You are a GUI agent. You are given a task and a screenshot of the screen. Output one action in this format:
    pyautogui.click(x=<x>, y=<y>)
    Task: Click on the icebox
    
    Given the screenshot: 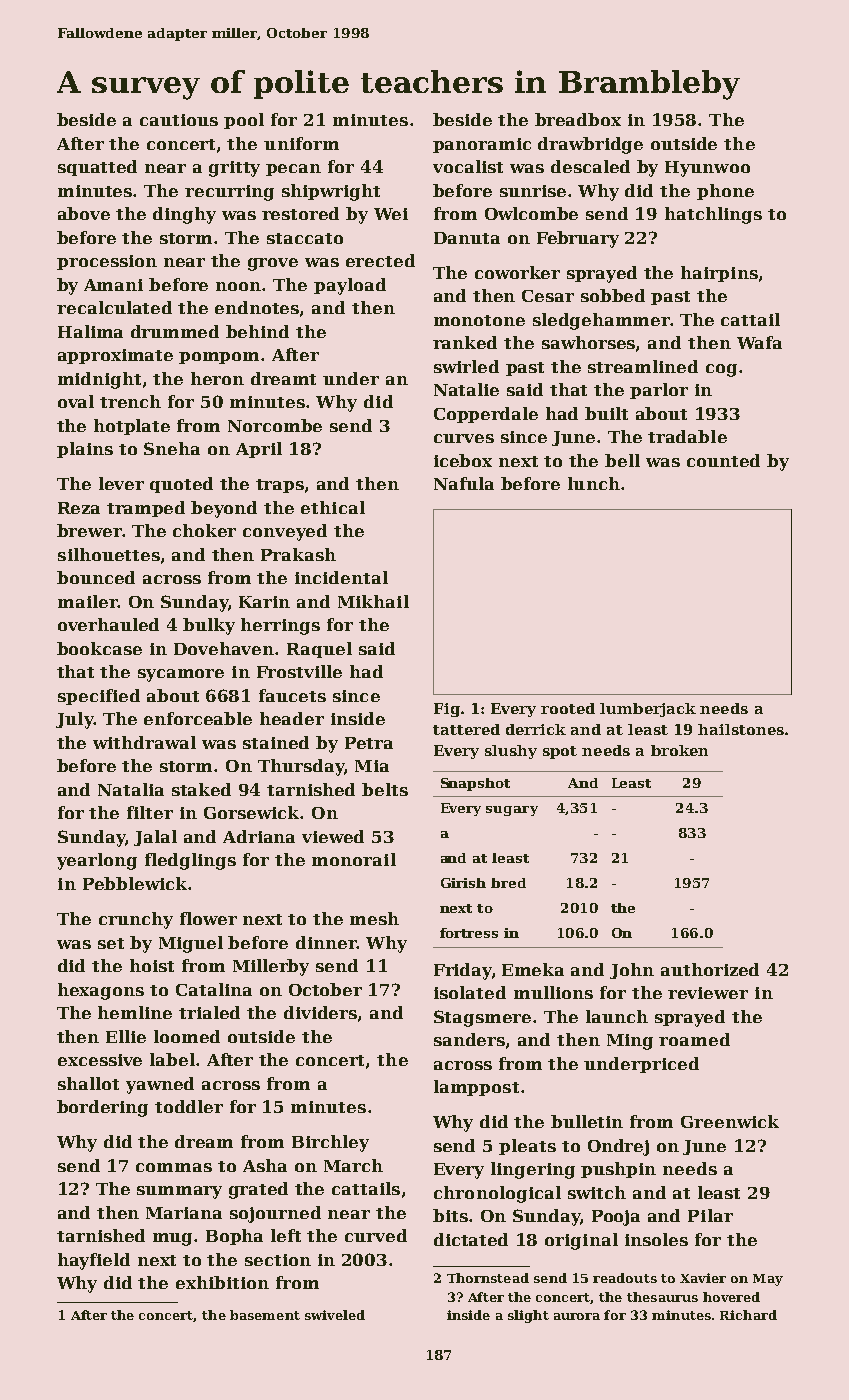 What is the action you would take?
    pyautogui.click(x=463, y=460)
